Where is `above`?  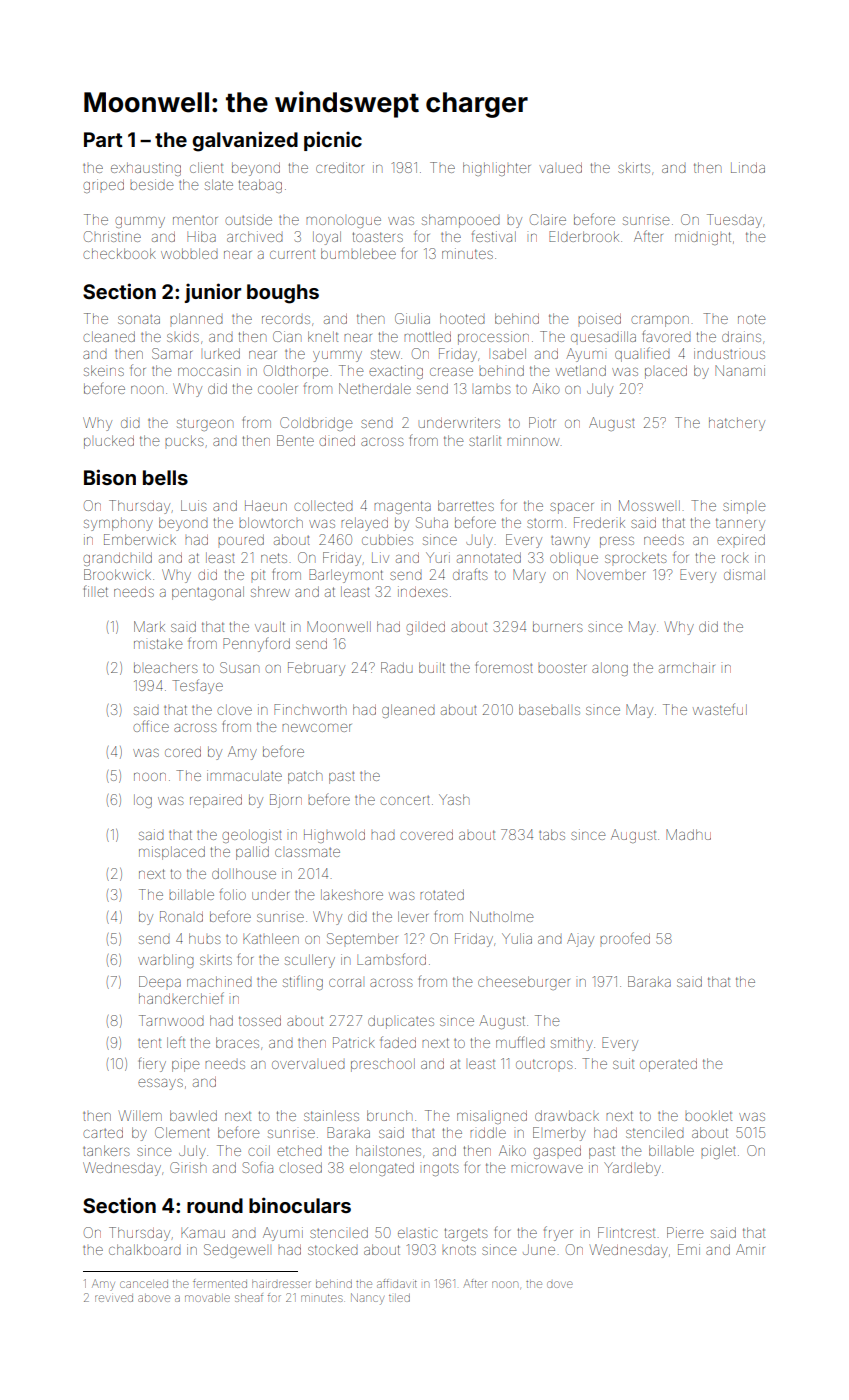 above is located at coordinates (154, 1298).
